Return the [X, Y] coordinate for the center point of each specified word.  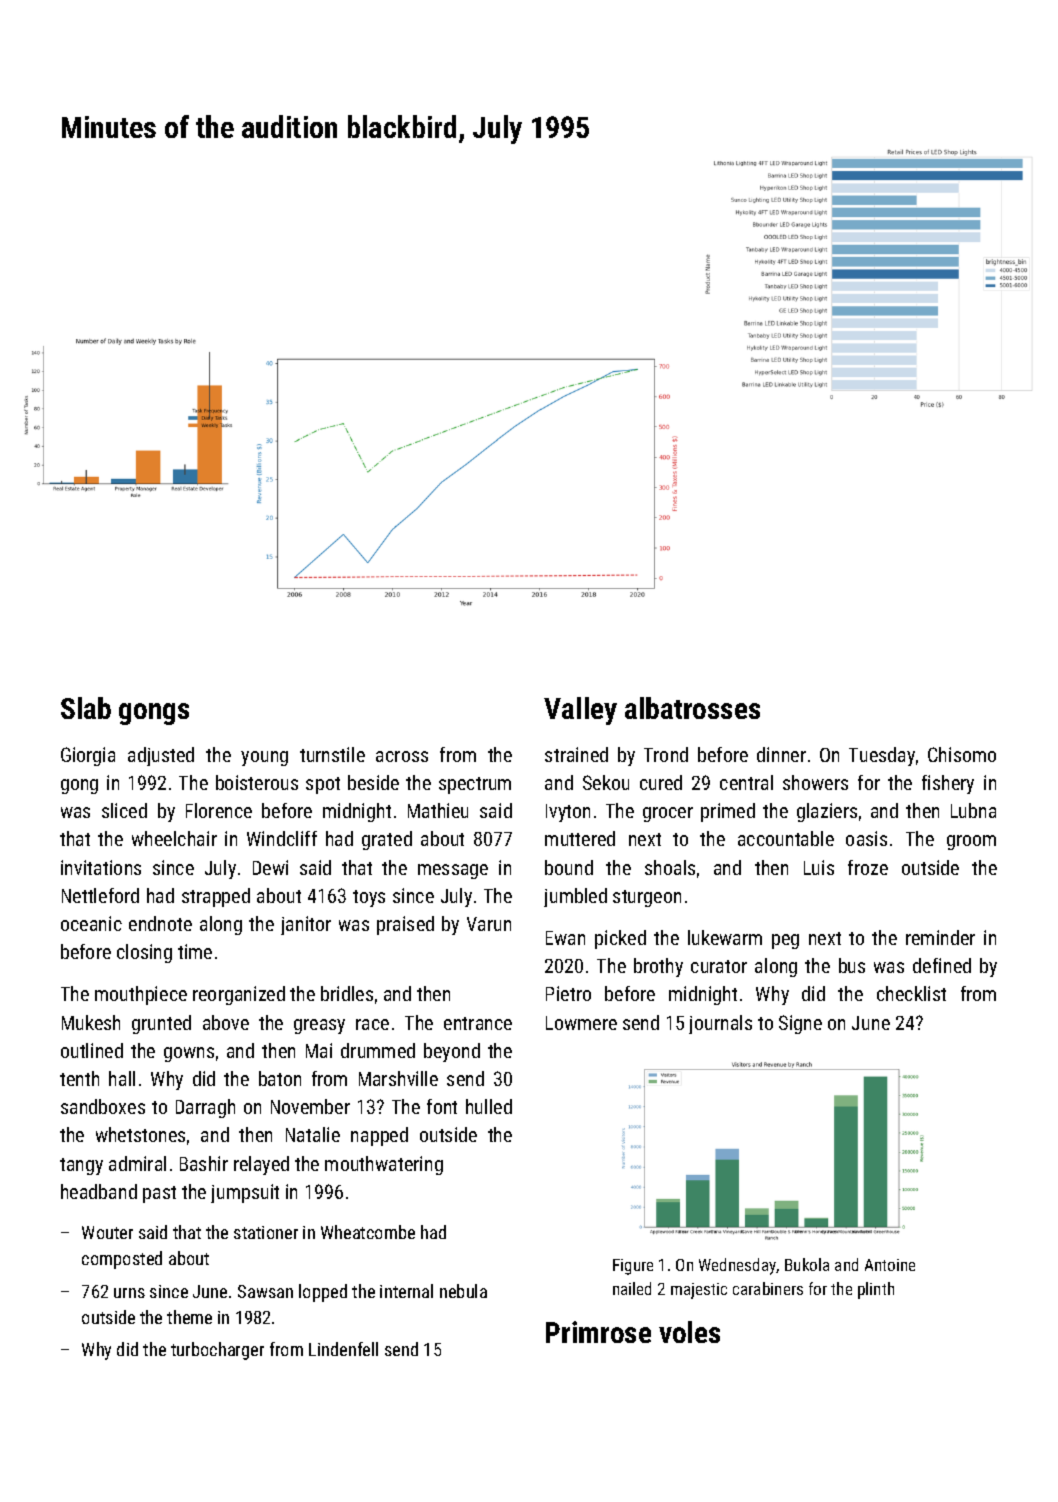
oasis [866, 838]
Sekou [606, 782]
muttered [580, 838]
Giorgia [88, 756]
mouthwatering [384, 1165]
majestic [699, 1291]
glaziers [827, 812]
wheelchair [174, 838]
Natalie [313, 1134]
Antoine [890, 1265]
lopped [323, 1293]
